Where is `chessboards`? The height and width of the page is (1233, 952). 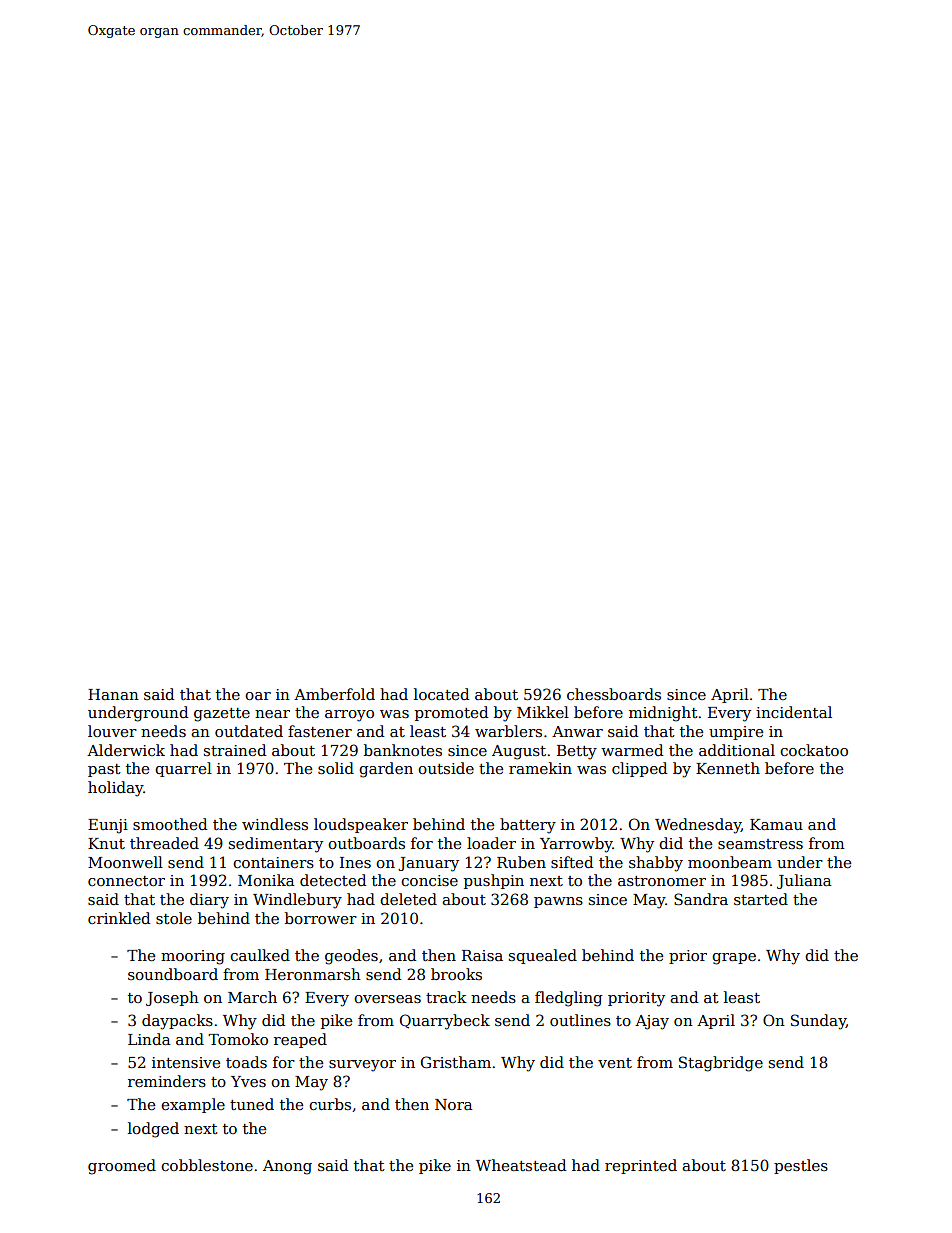 chessboards is located at coordinates (614, 694).
